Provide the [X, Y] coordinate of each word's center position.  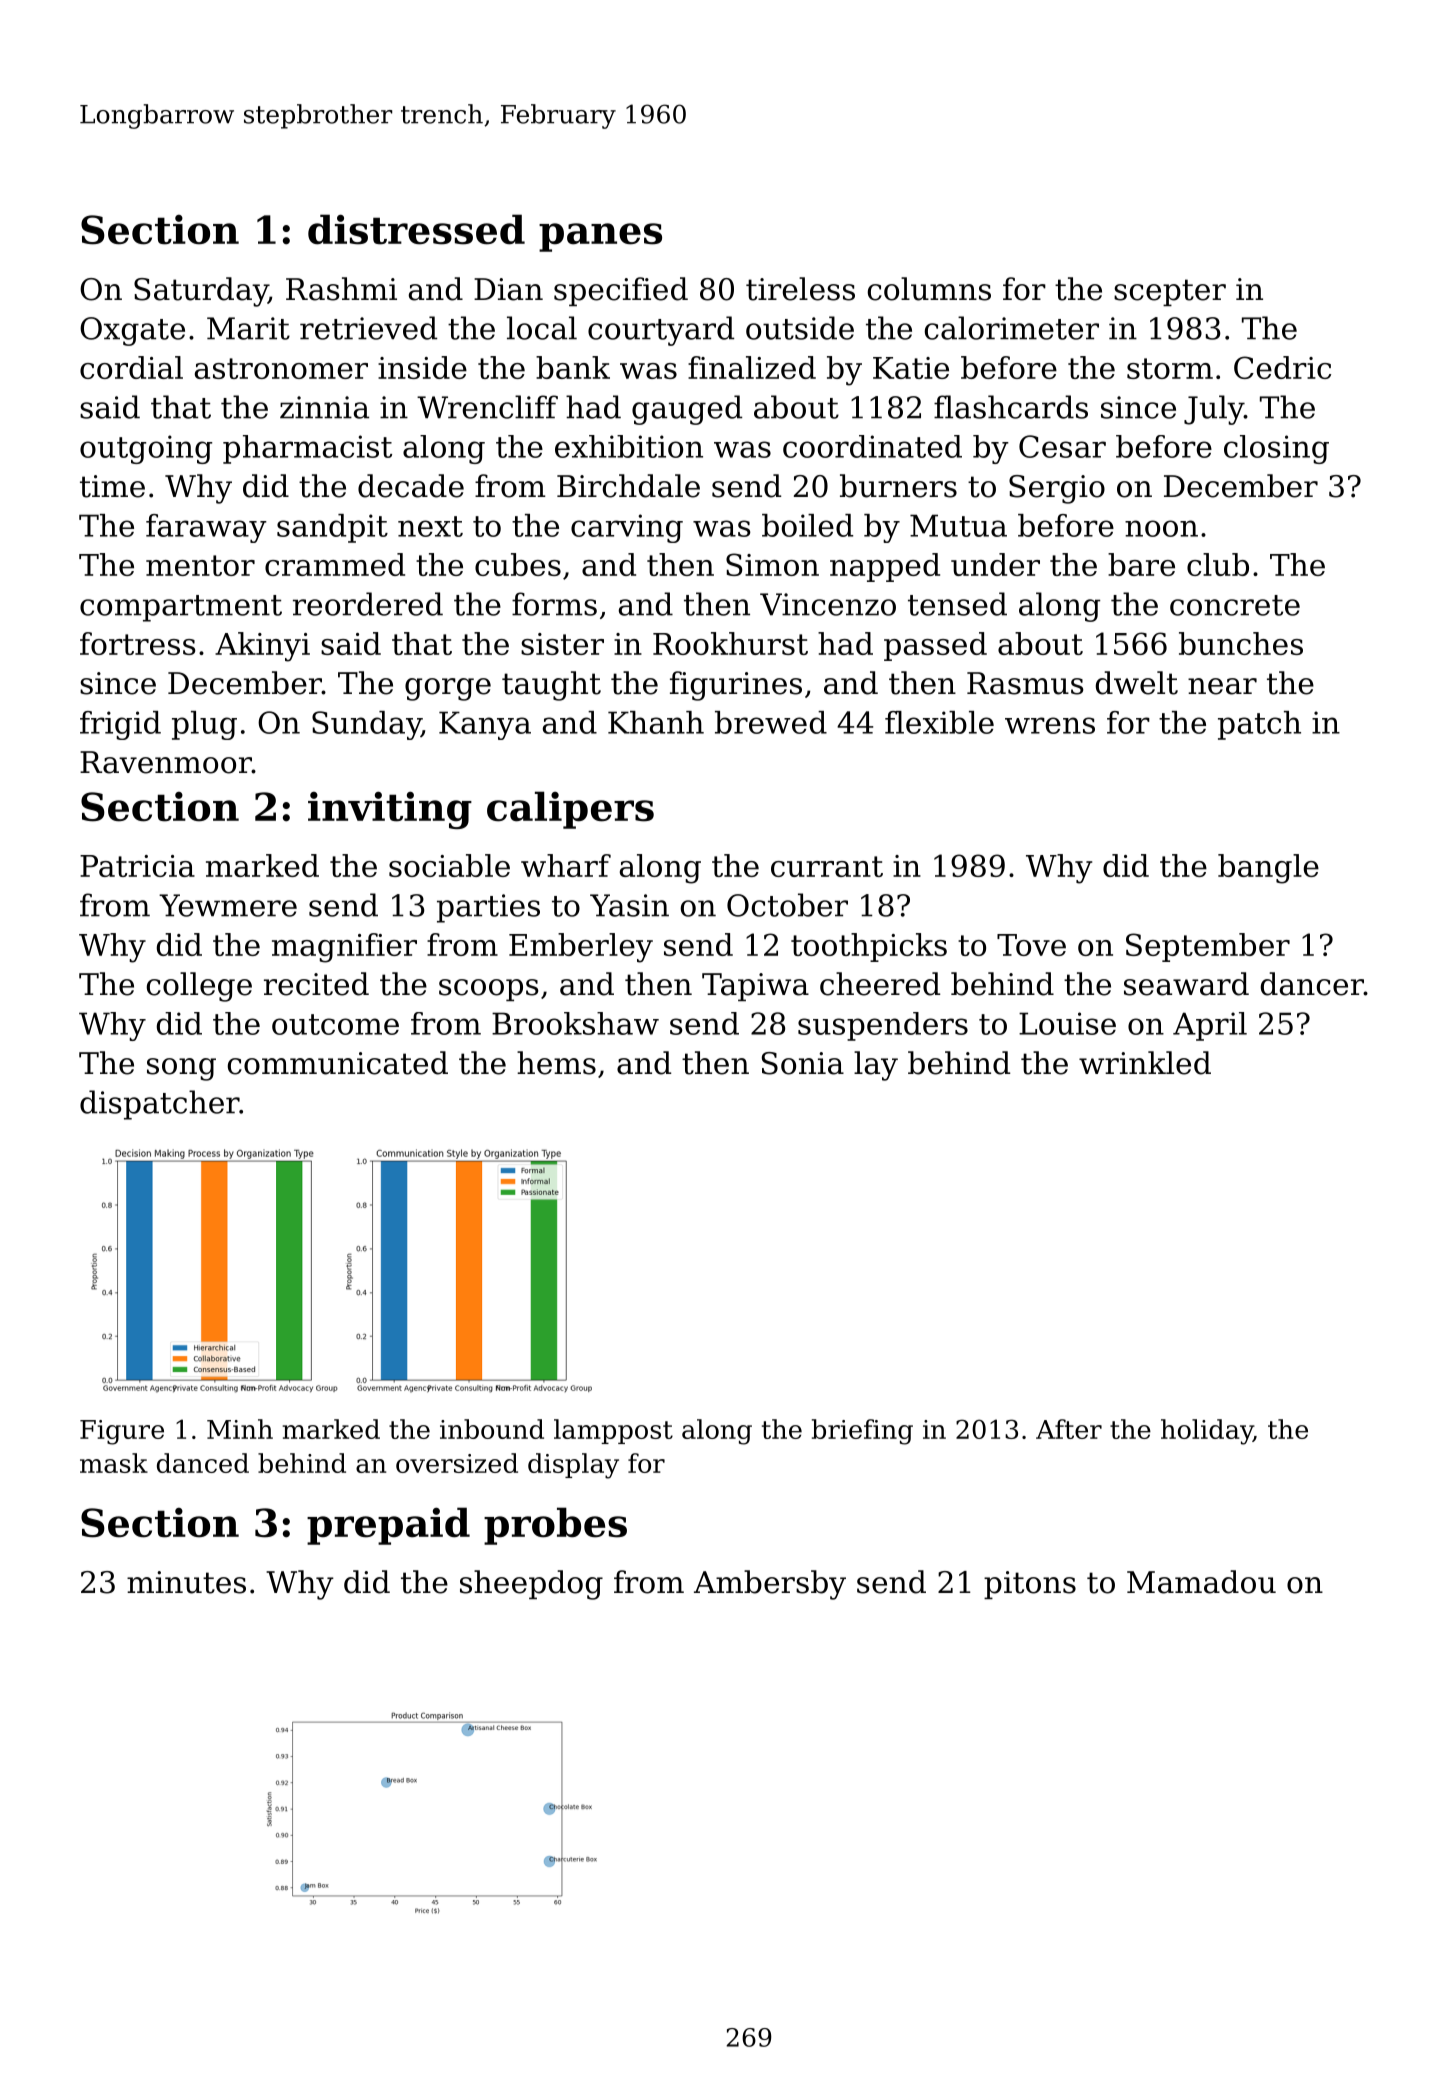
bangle [1268, 869]
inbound [492, 1429]
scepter [1170, 292]
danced [203, 1463]
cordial [131, 367]
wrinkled [1145, 1063]
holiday [1207, 1432]
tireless [800, 289]
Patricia [137, 866]
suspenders [883, 1026]
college [199, 987]
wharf [566, 865]
